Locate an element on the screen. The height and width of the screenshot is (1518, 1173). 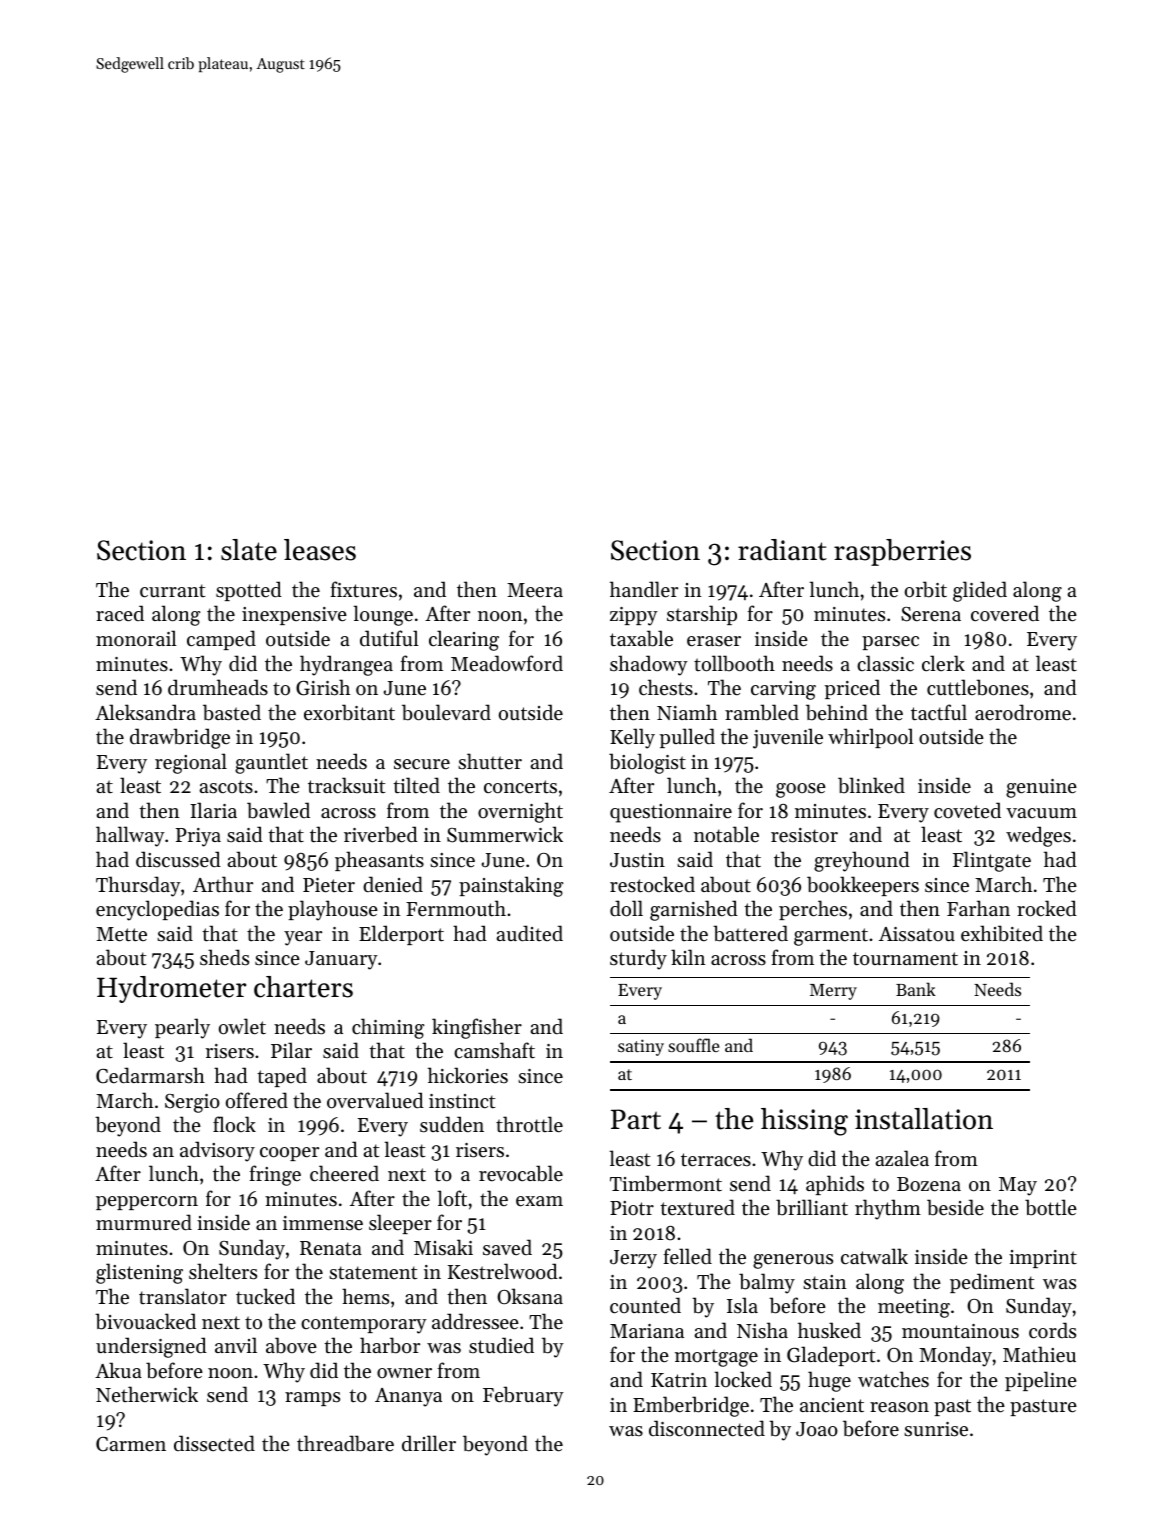
wedges is located at coordinates (1038, 836).
